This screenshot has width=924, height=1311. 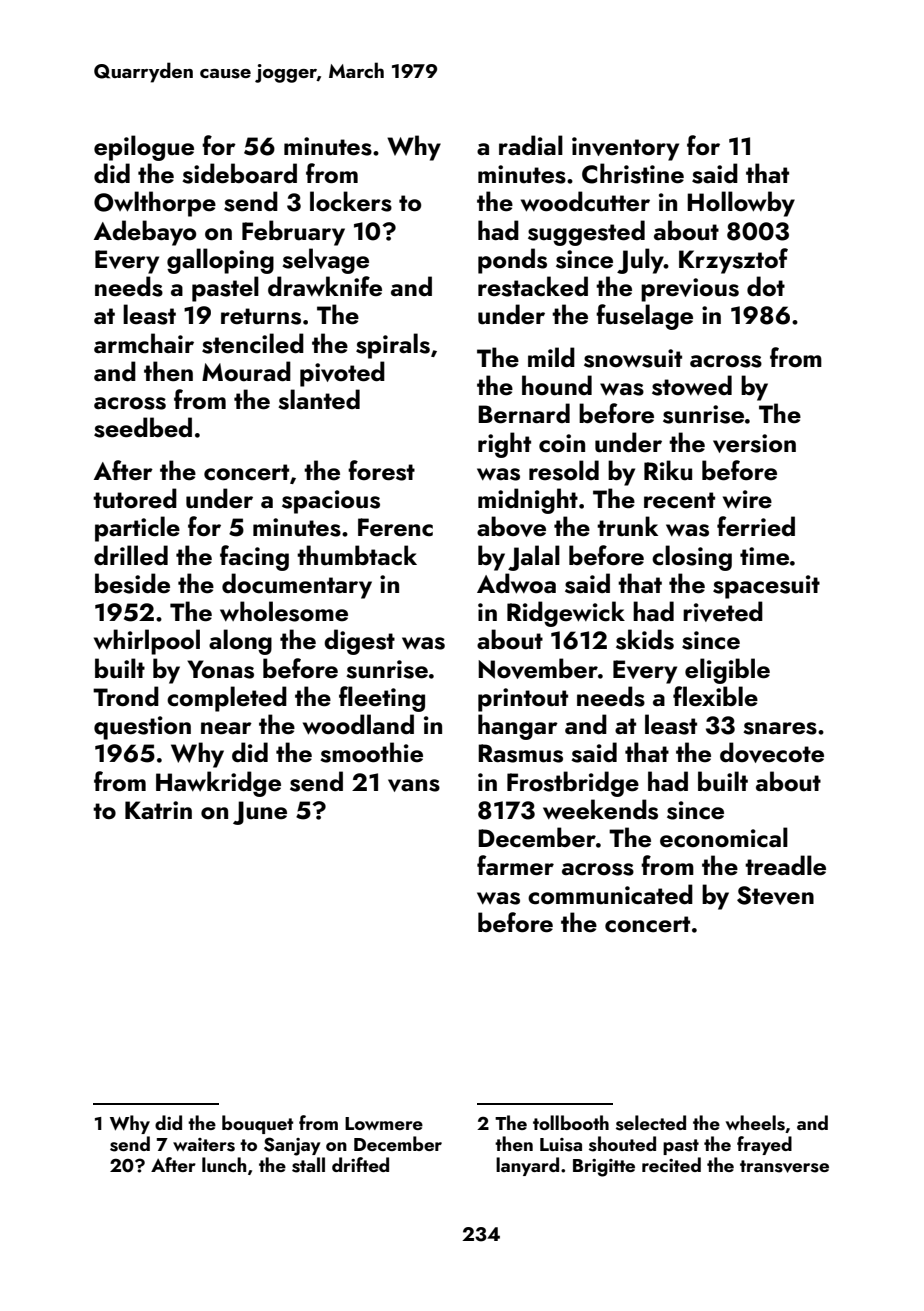 I want to click on drifted, so click(x=360, y=1164).
